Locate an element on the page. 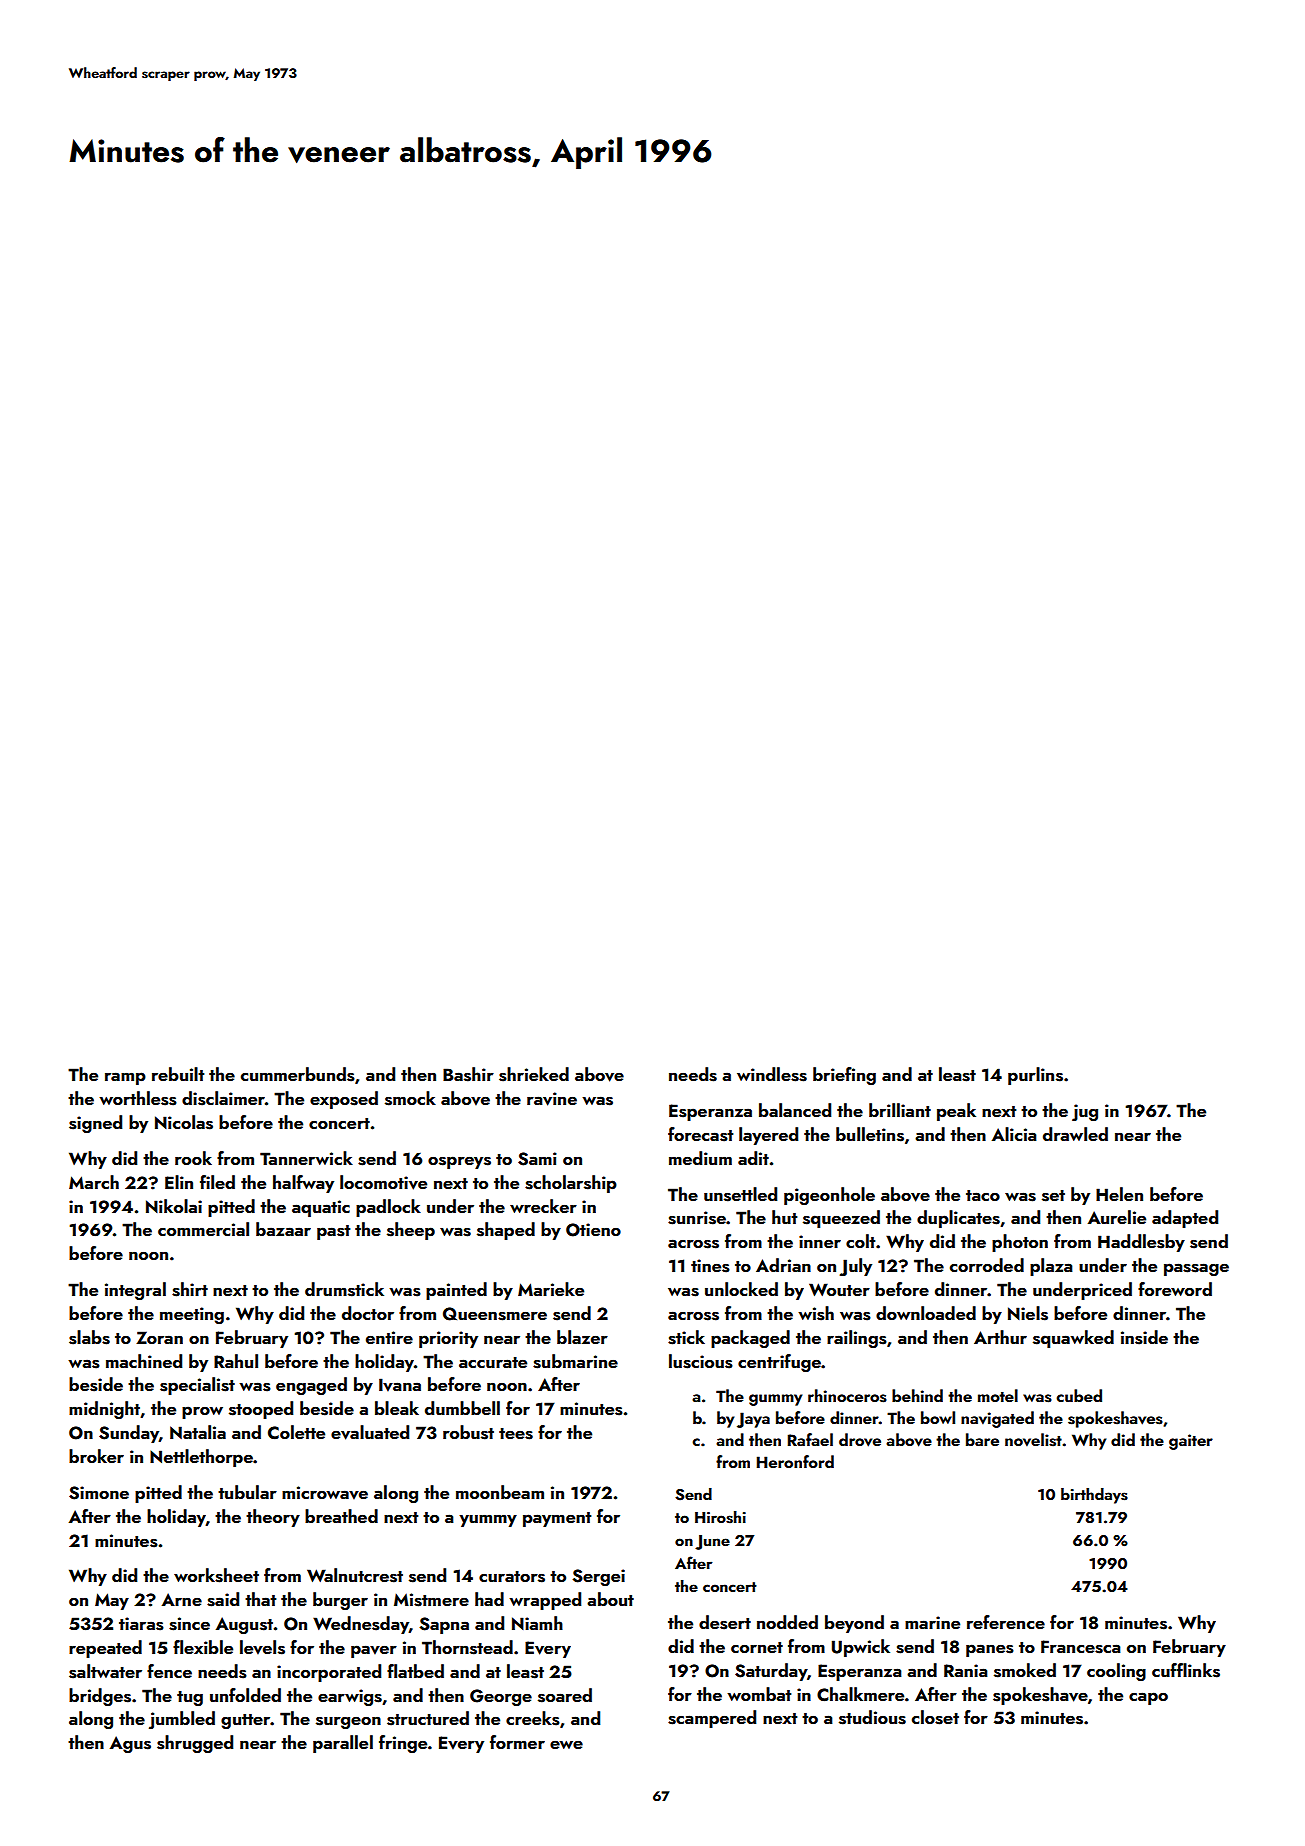  Hiroshi is located at coordinates (720, 1517).
